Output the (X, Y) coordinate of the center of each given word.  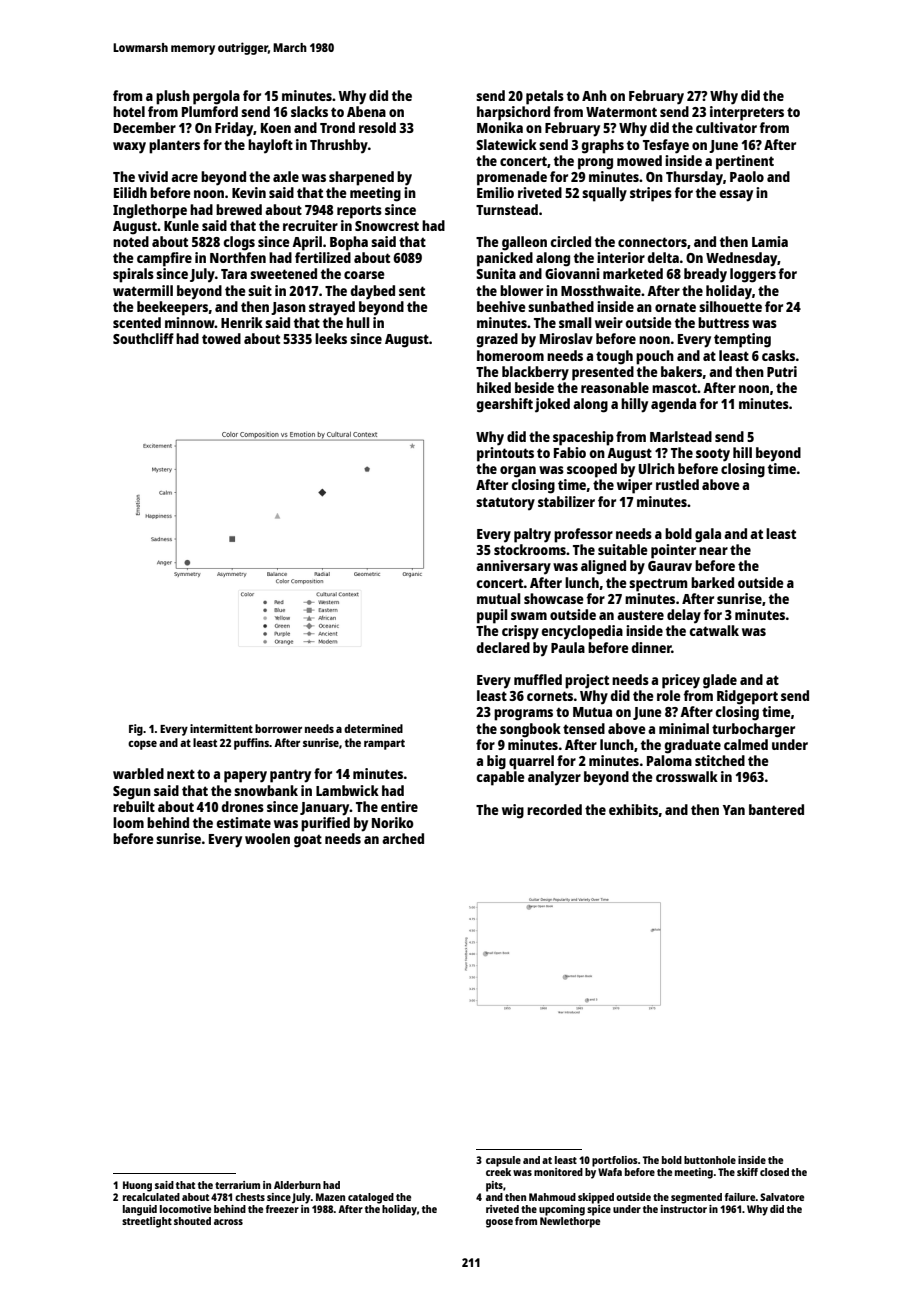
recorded (554, 809)
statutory (505, 504)
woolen (267, 838)
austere (640, 615)
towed (221, 338)
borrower (278, 728)
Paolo (747, 176)
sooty (713, 455)
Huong (137, 1186)
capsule (503, 1161)
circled (570, 241)
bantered (776, 809)
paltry (532, 535)
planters (174, 146)
